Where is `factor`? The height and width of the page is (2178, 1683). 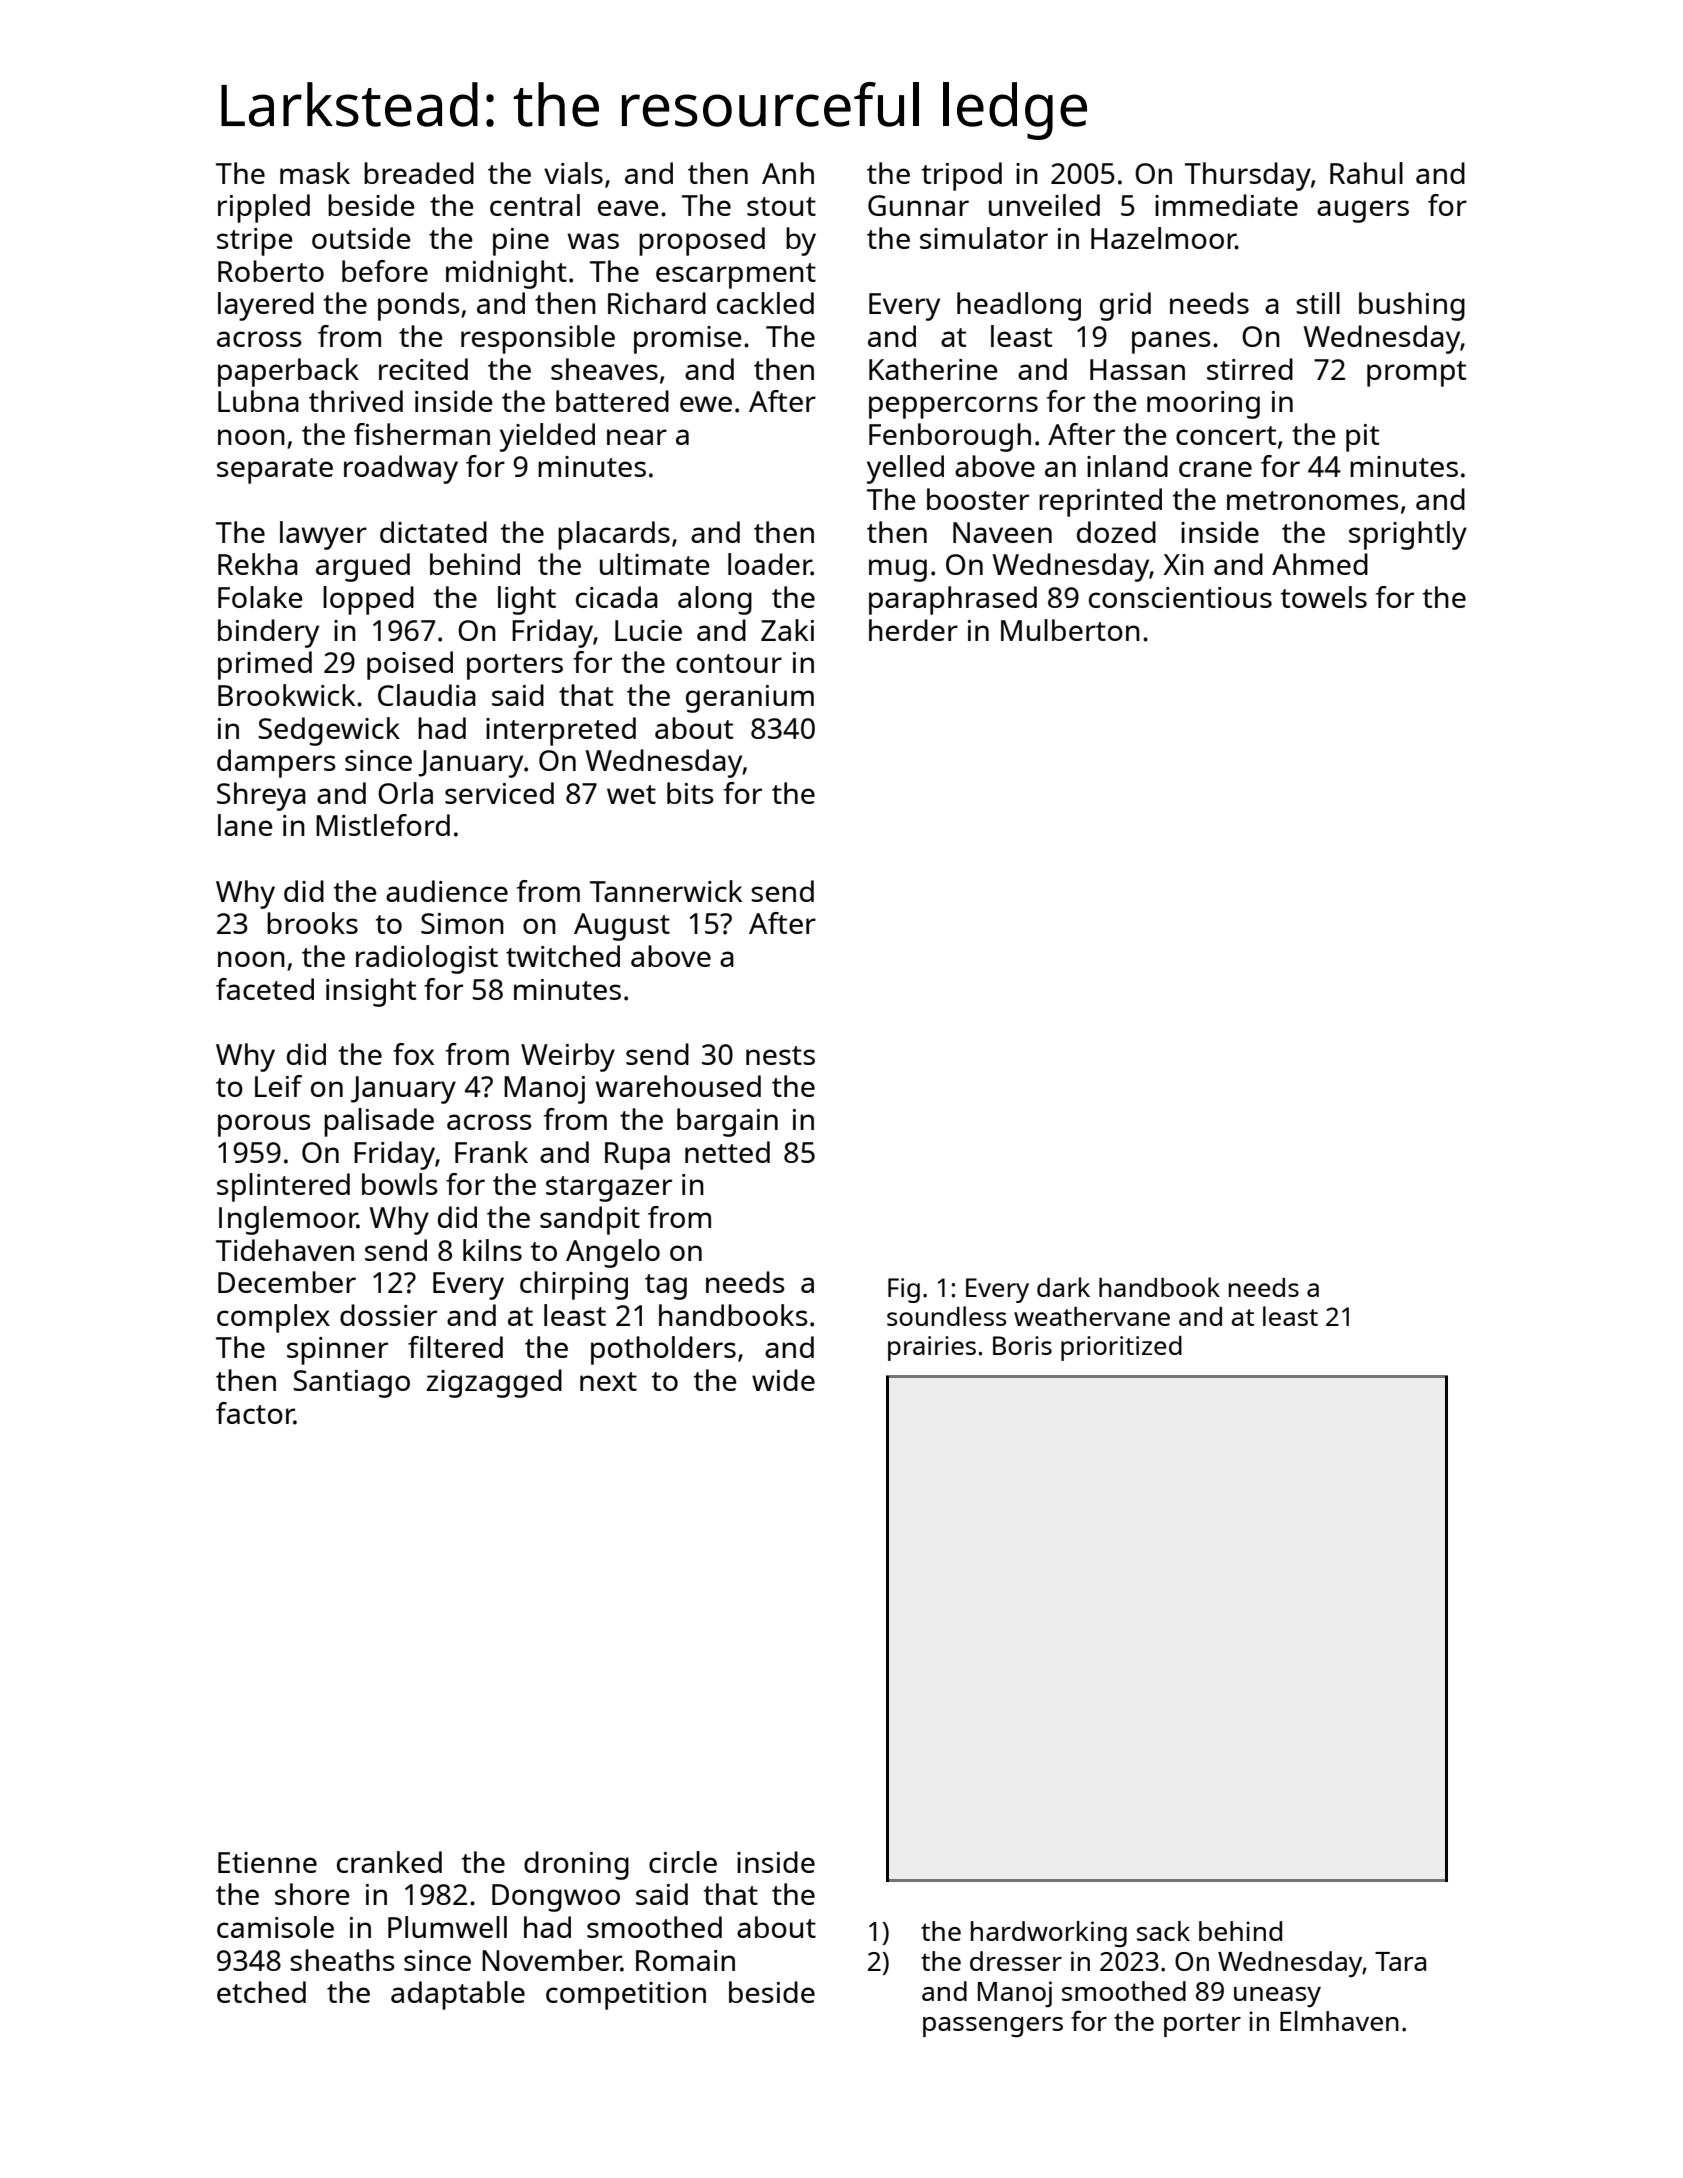 factor is located at coordinates (255, 1413).
